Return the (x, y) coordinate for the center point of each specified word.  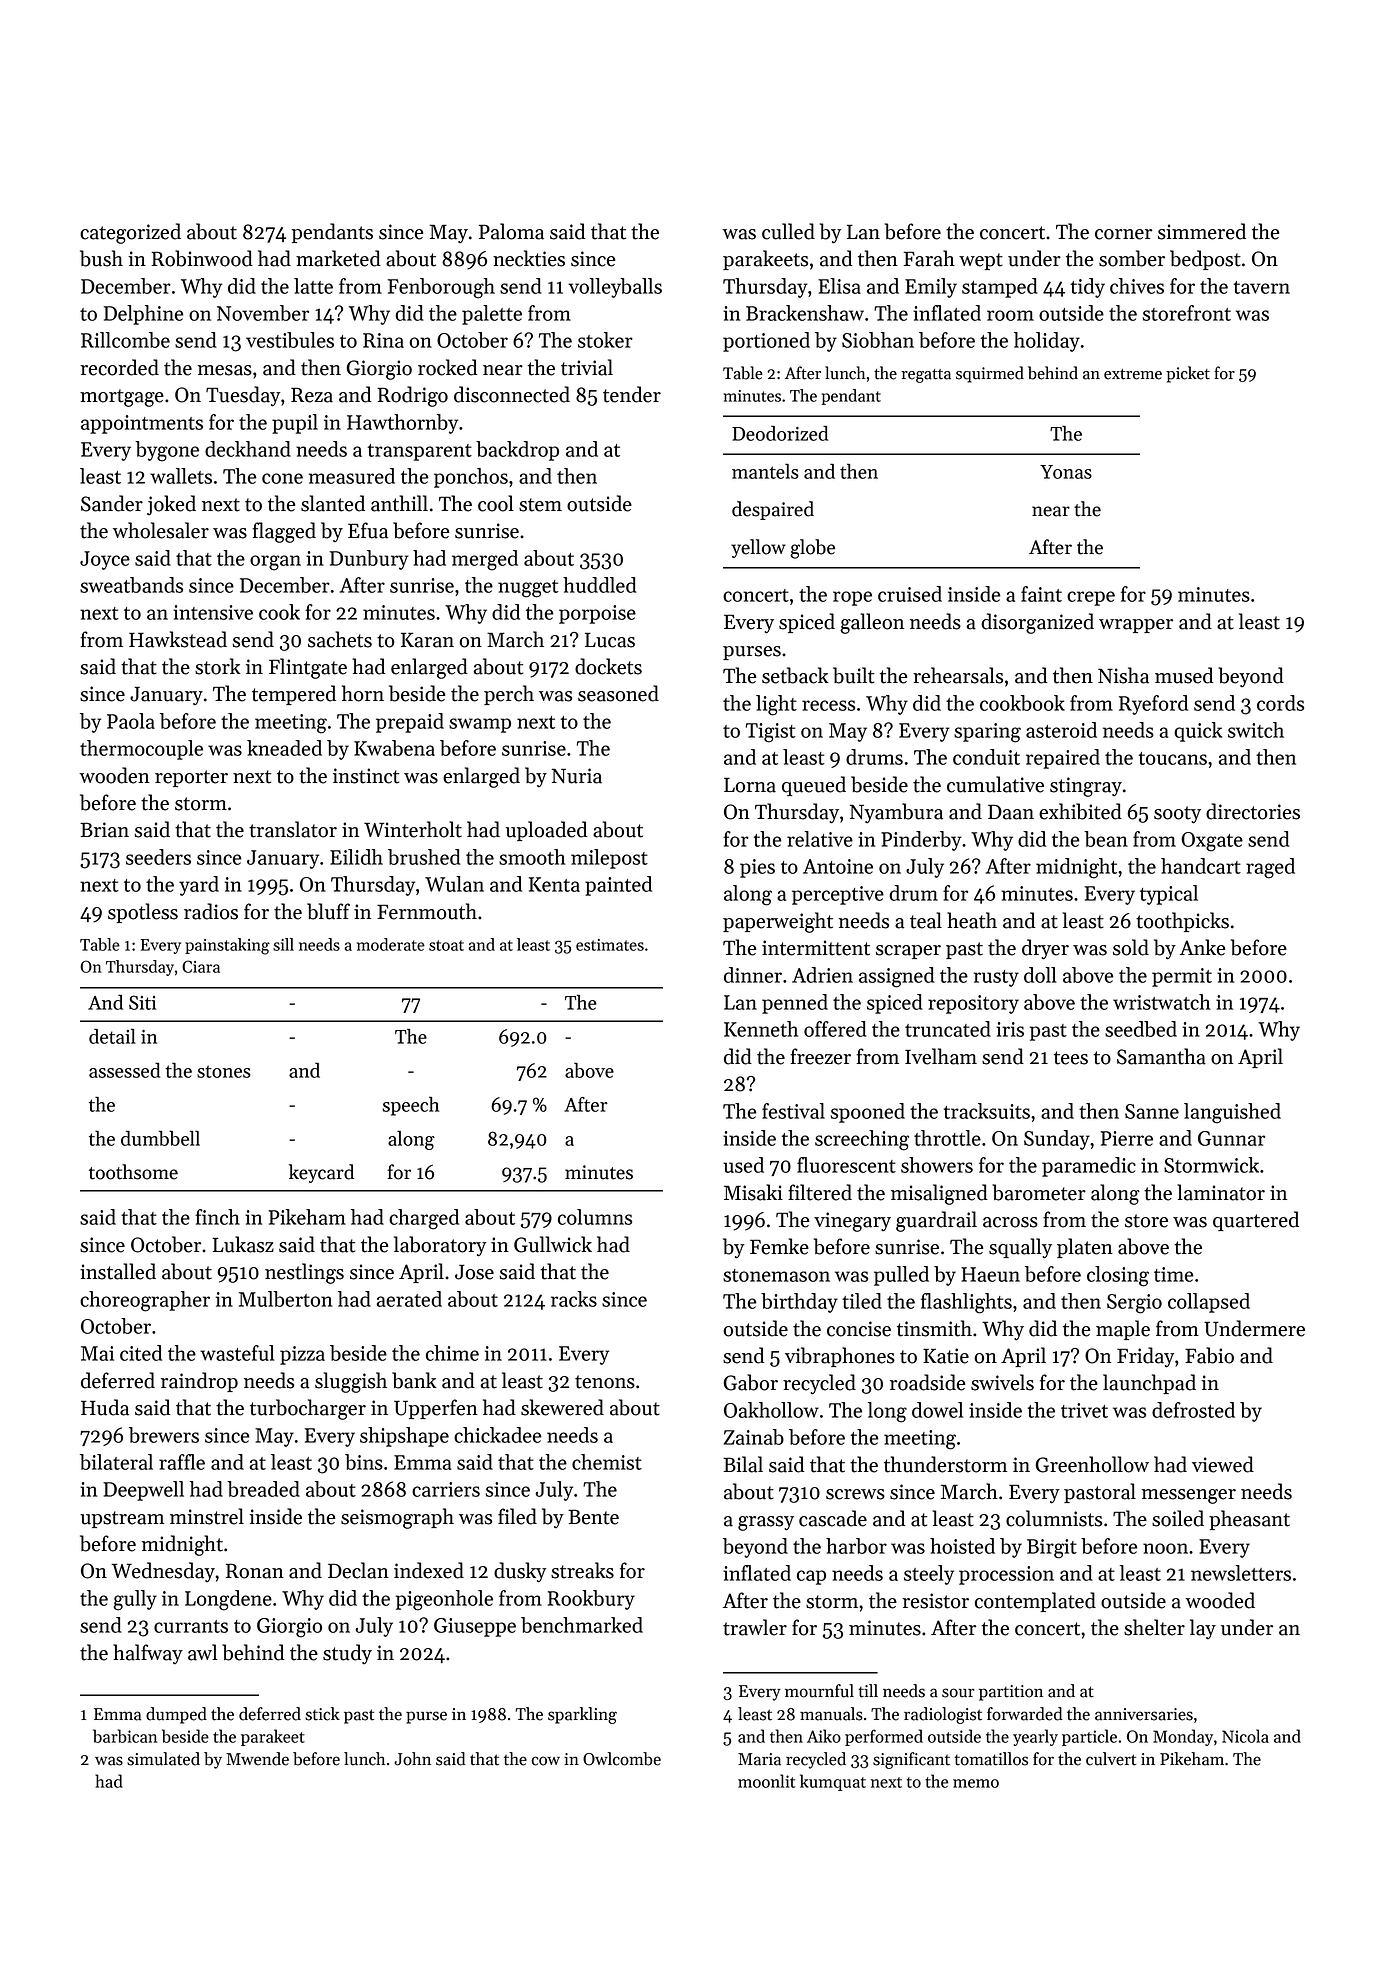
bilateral (116, 1462)
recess (828, 705)
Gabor (751, 1382)
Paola (131, 721)
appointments (142, 424)
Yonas (1066, 472)
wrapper (1136, 626)
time (1174, 1274)
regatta (926, 376)
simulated (163, 1759)
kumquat (833, 1782)
